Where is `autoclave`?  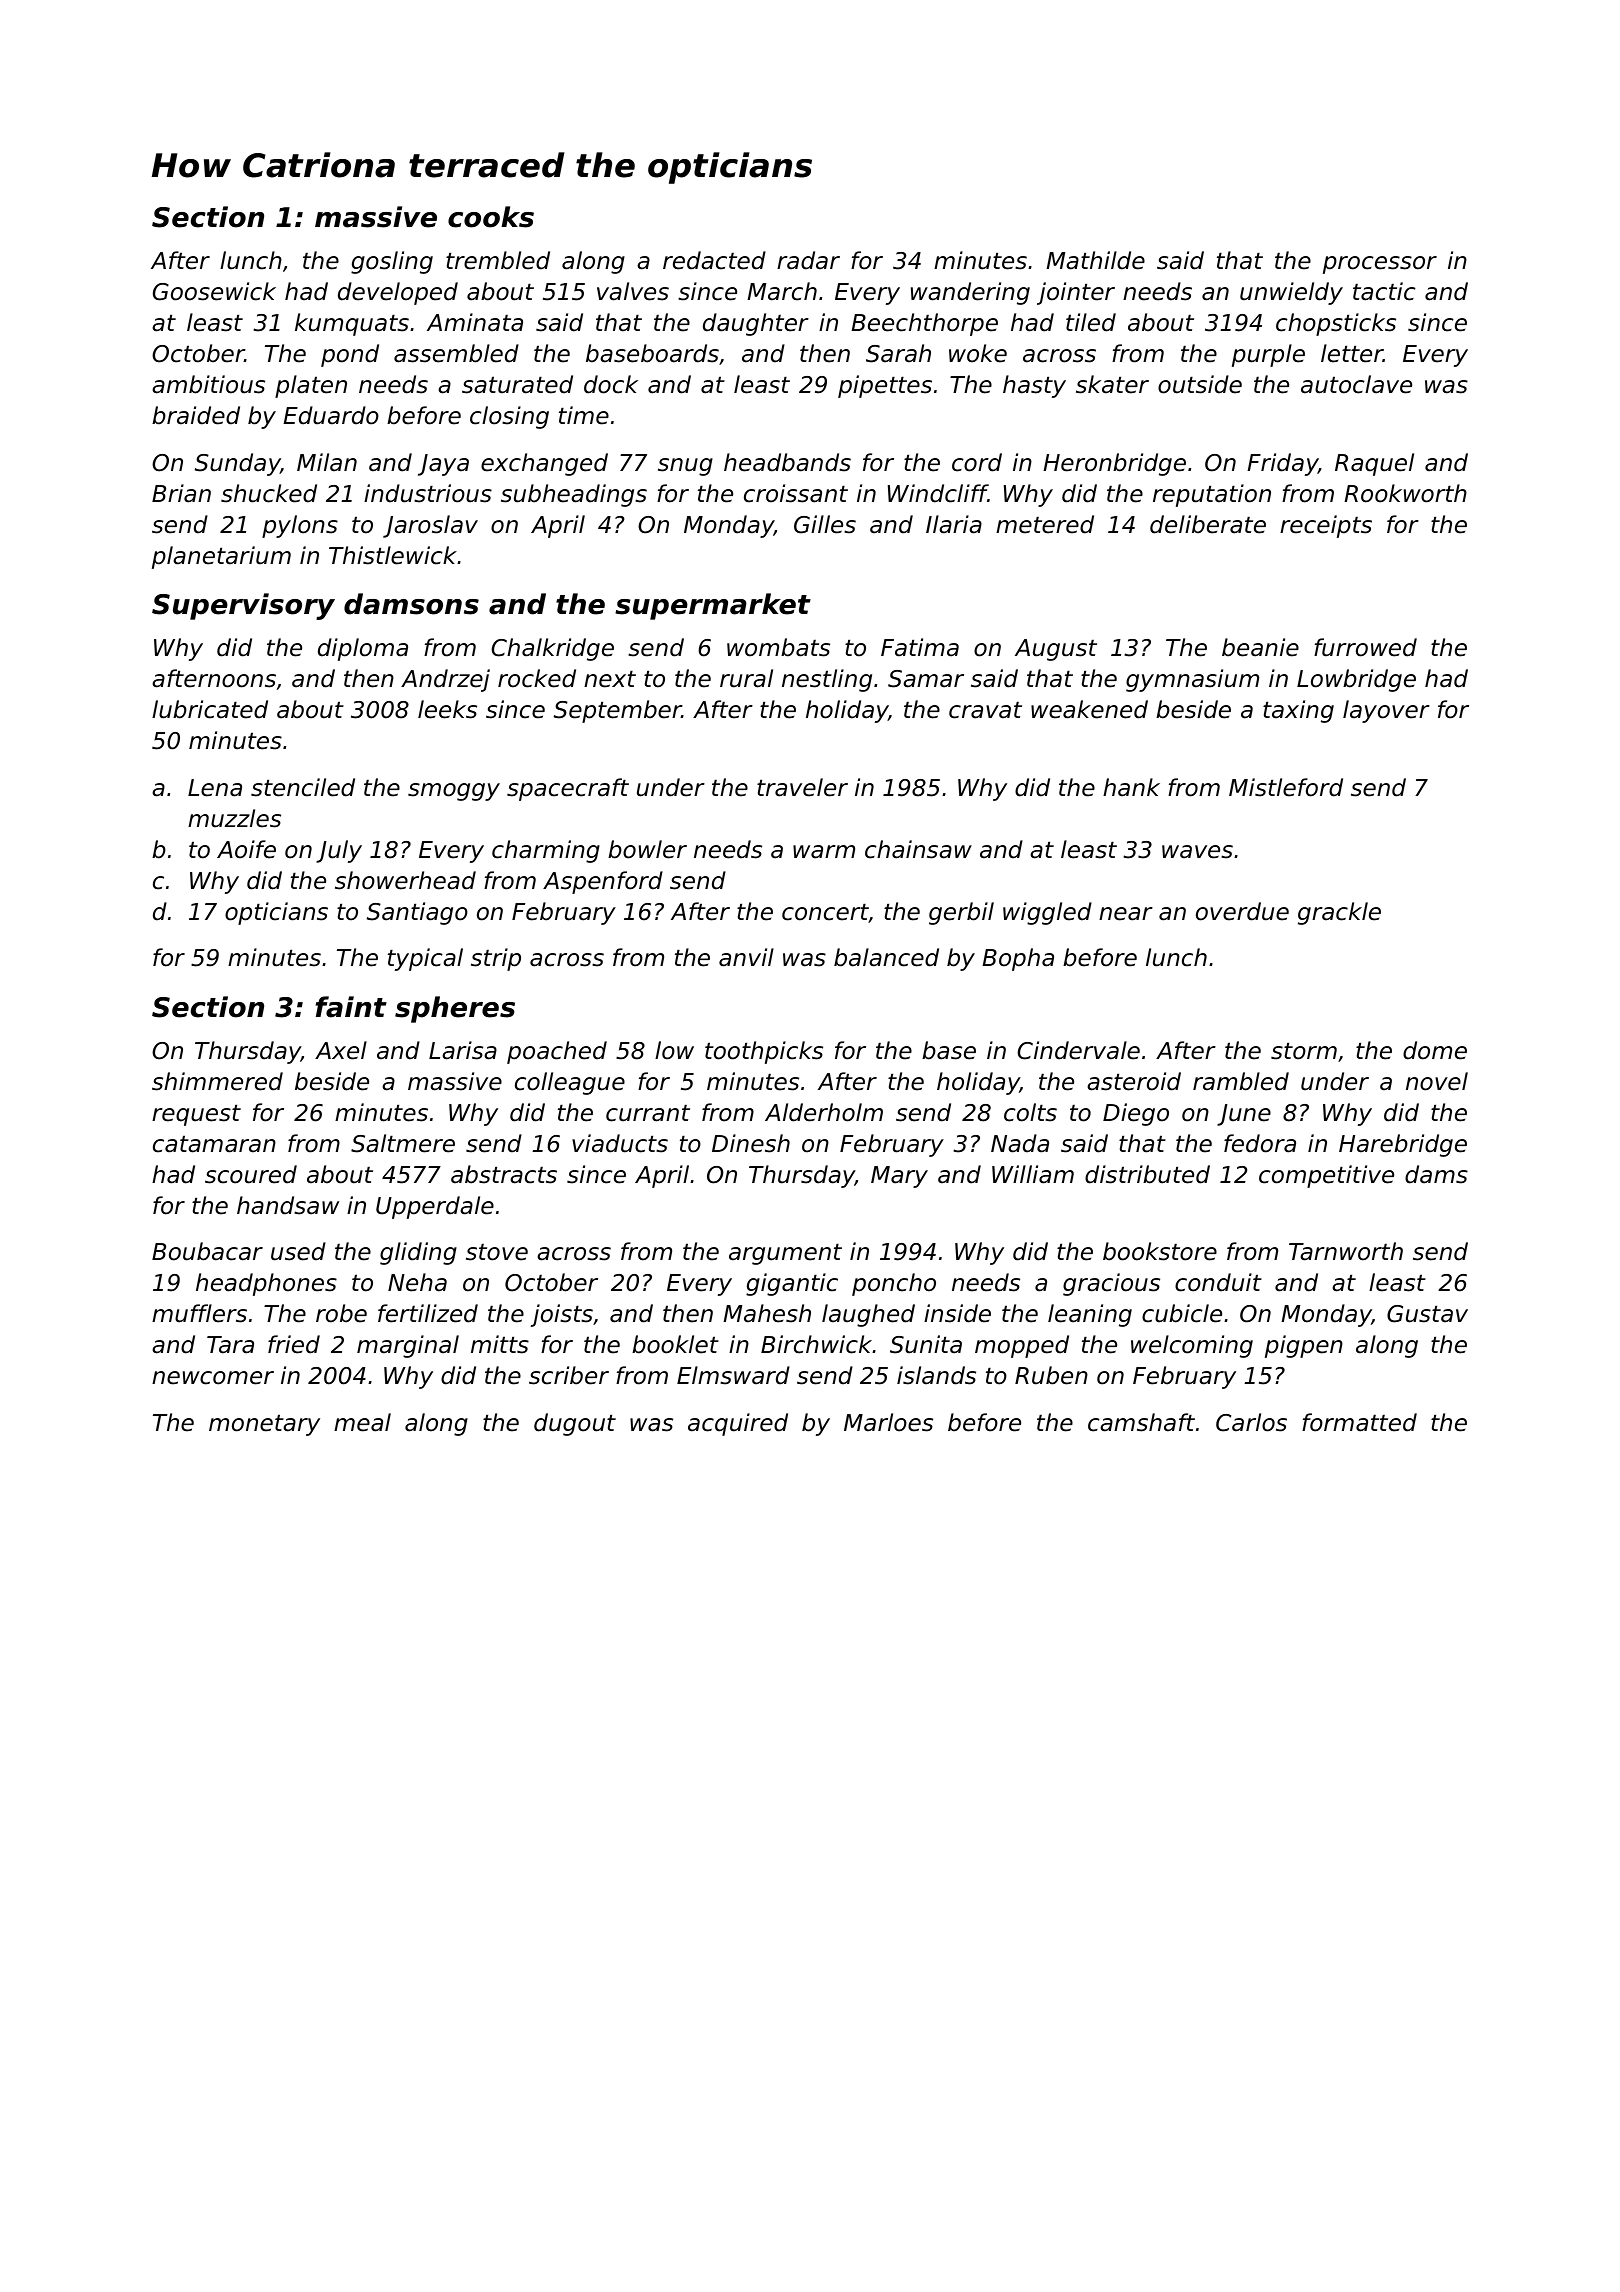
autoclave is located at coordinates (1356, 384).
